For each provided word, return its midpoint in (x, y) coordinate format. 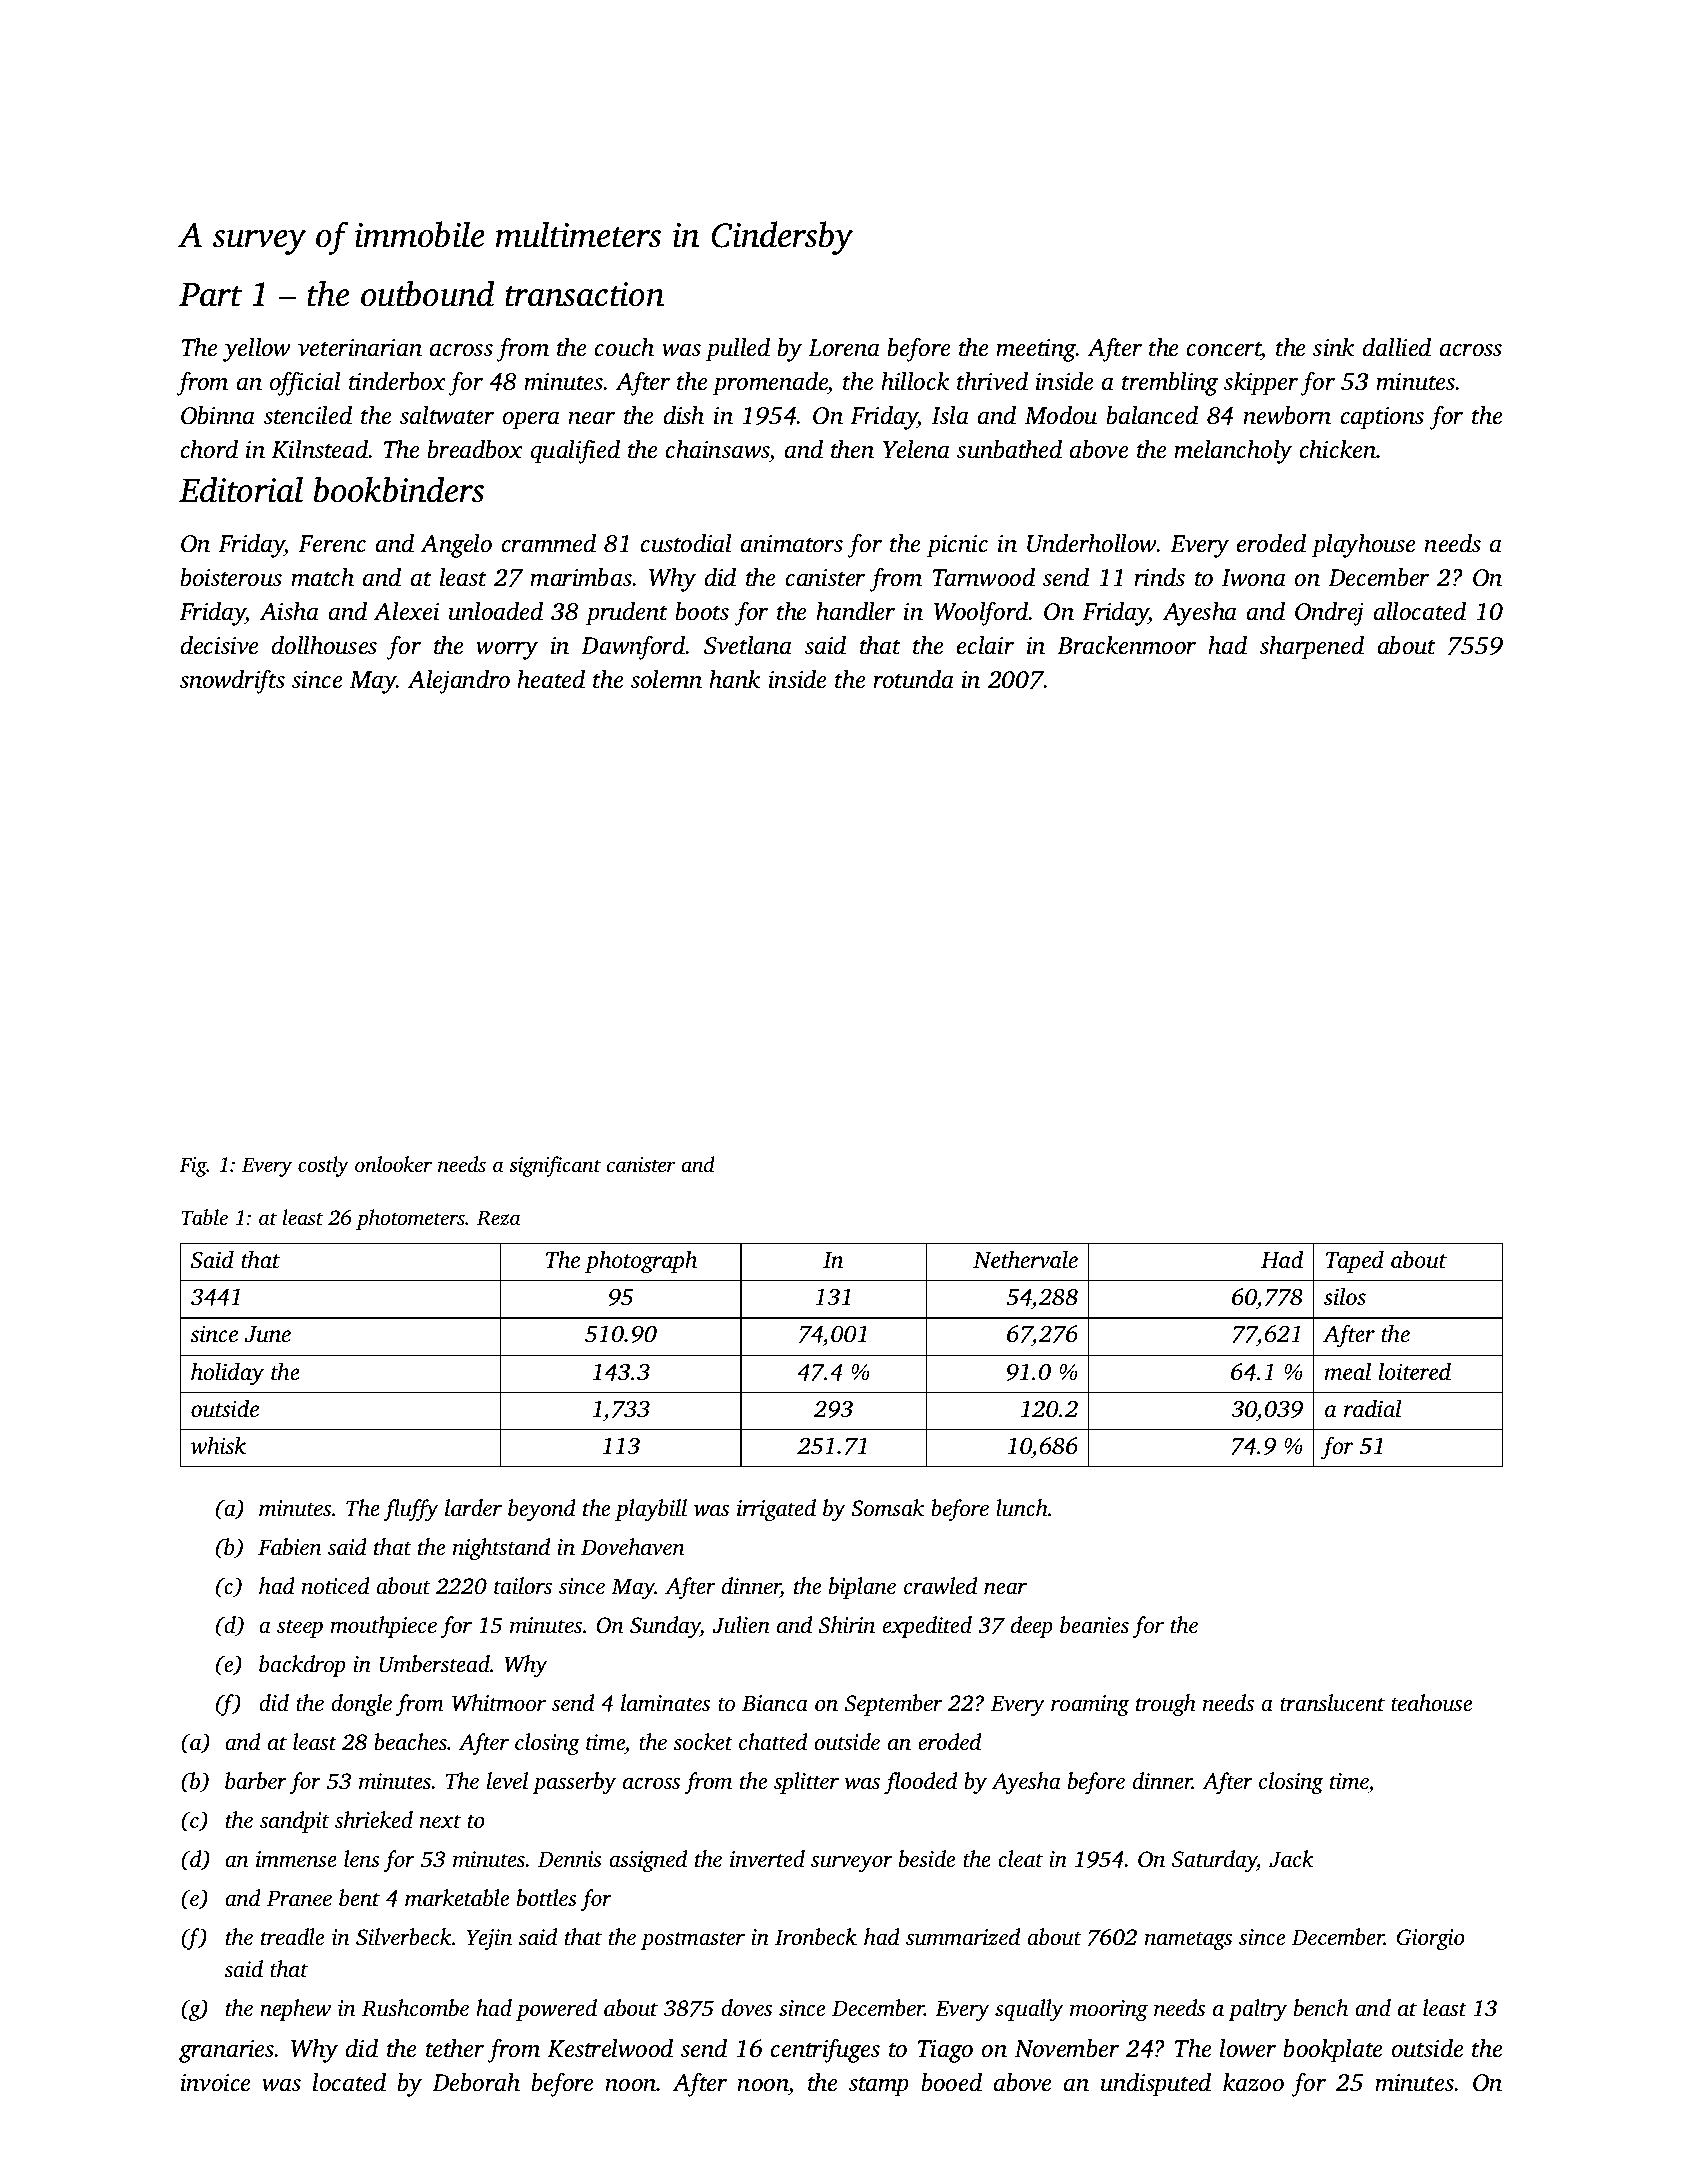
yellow (257, 350)
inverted (767, 1859)
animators (792, 544)
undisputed (1156, 2085)
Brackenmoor (1126, 645)
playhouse (1364, 546)
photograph (641, 1262)
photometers (410, 1219)
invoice (216, 2083)
